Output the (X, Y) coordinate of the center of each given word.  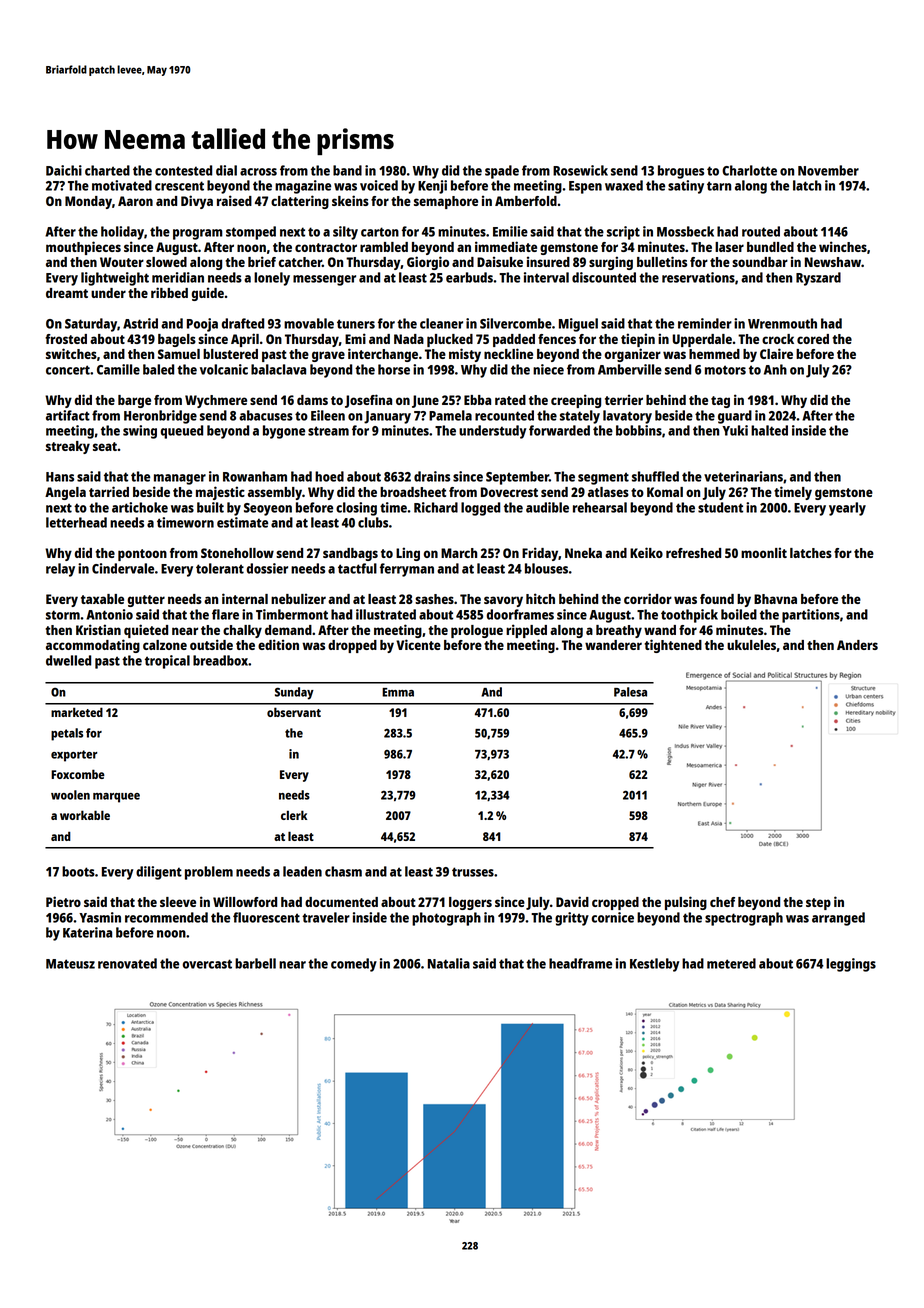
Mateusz (70, 964)
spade (502, 172)
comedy (354, 965)
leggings (851, 965)
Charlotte (749, 170)
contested (183, 170)
